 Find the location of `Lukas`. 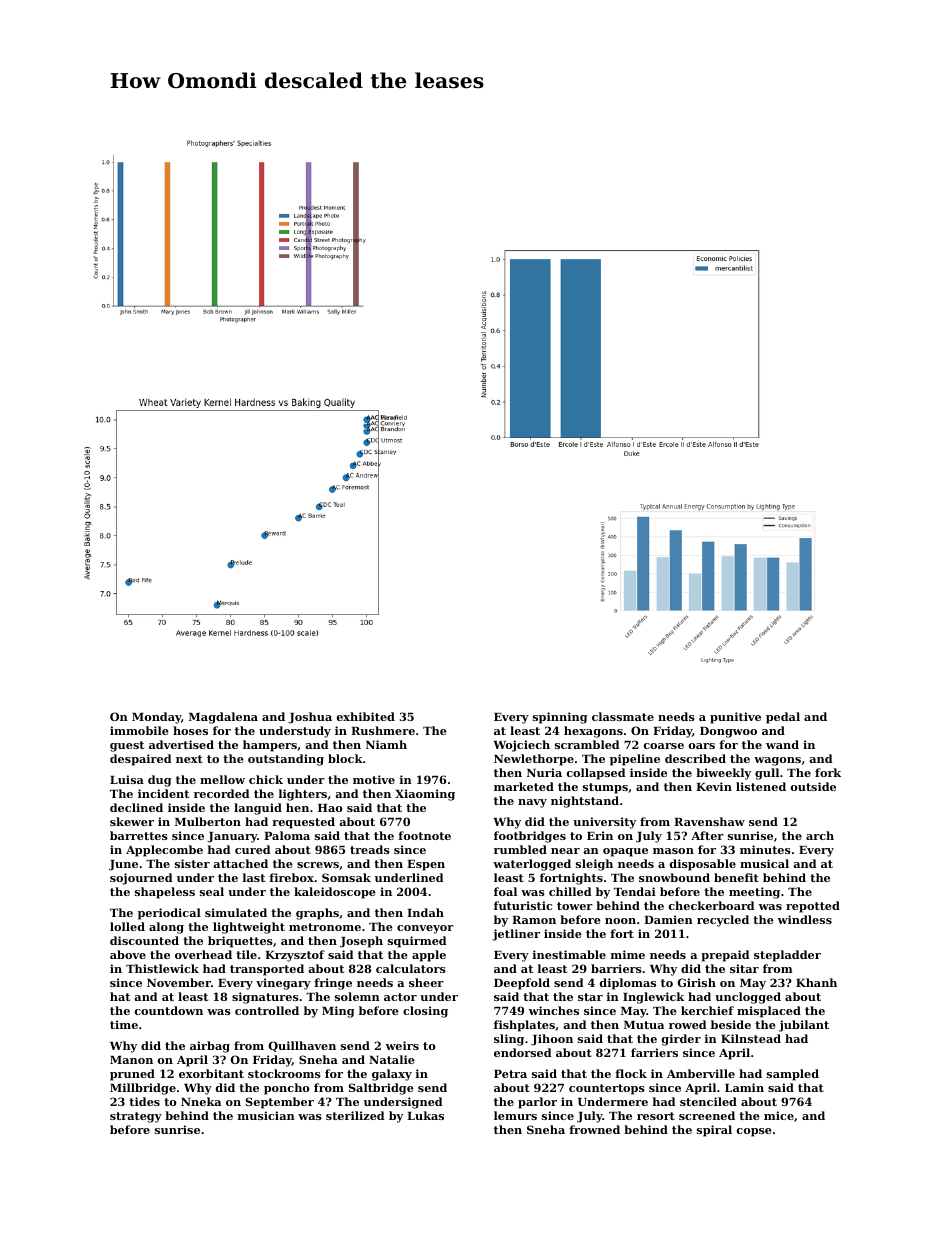

Lukas is located at coordinates (425, 1115).
